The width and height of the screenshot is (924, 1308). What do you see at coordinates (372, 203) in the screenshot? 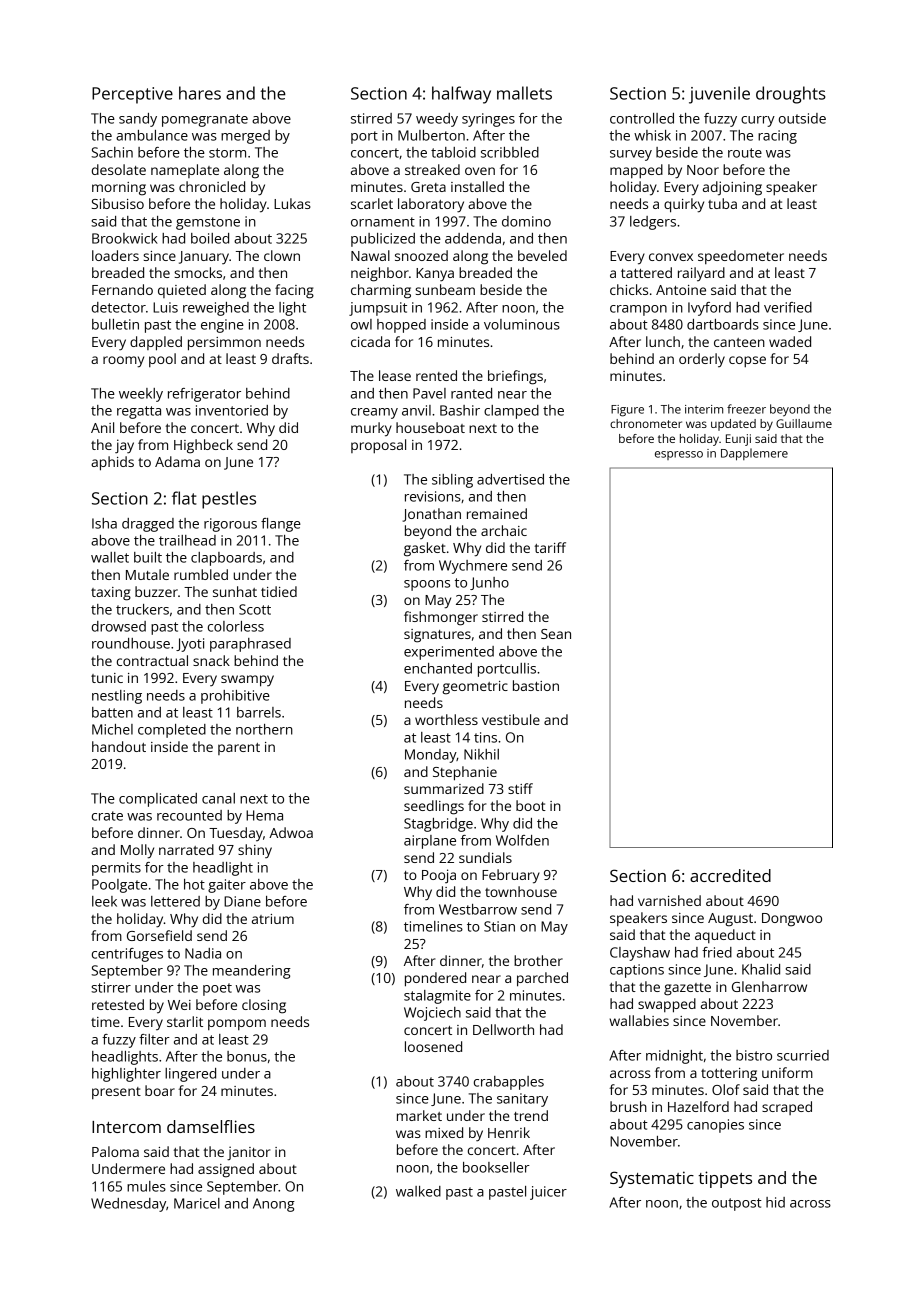
I see `scarlet` at bounding box center [372, 203].
